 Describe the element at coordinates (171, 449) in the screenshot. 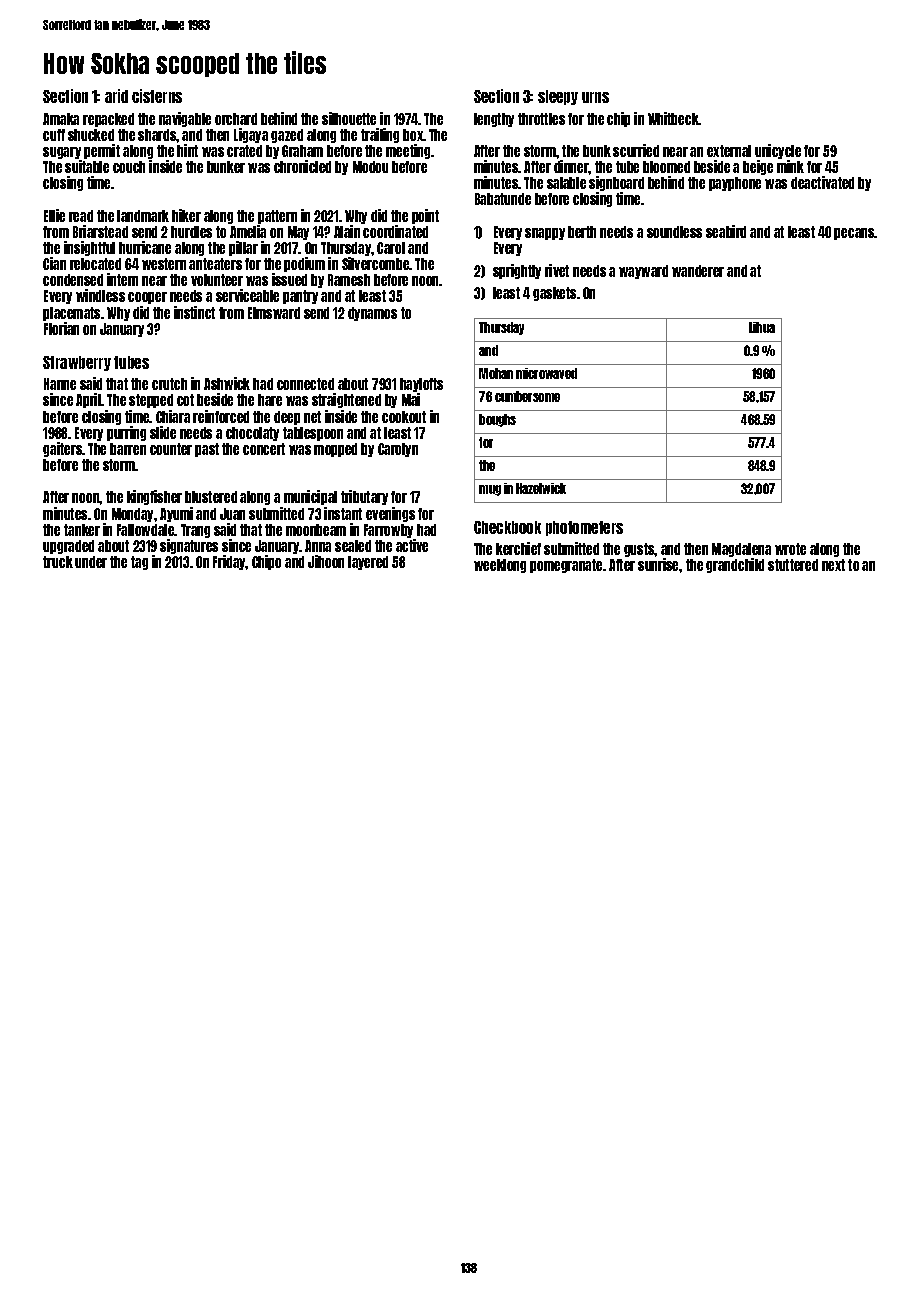

I see `counter` at that location.
